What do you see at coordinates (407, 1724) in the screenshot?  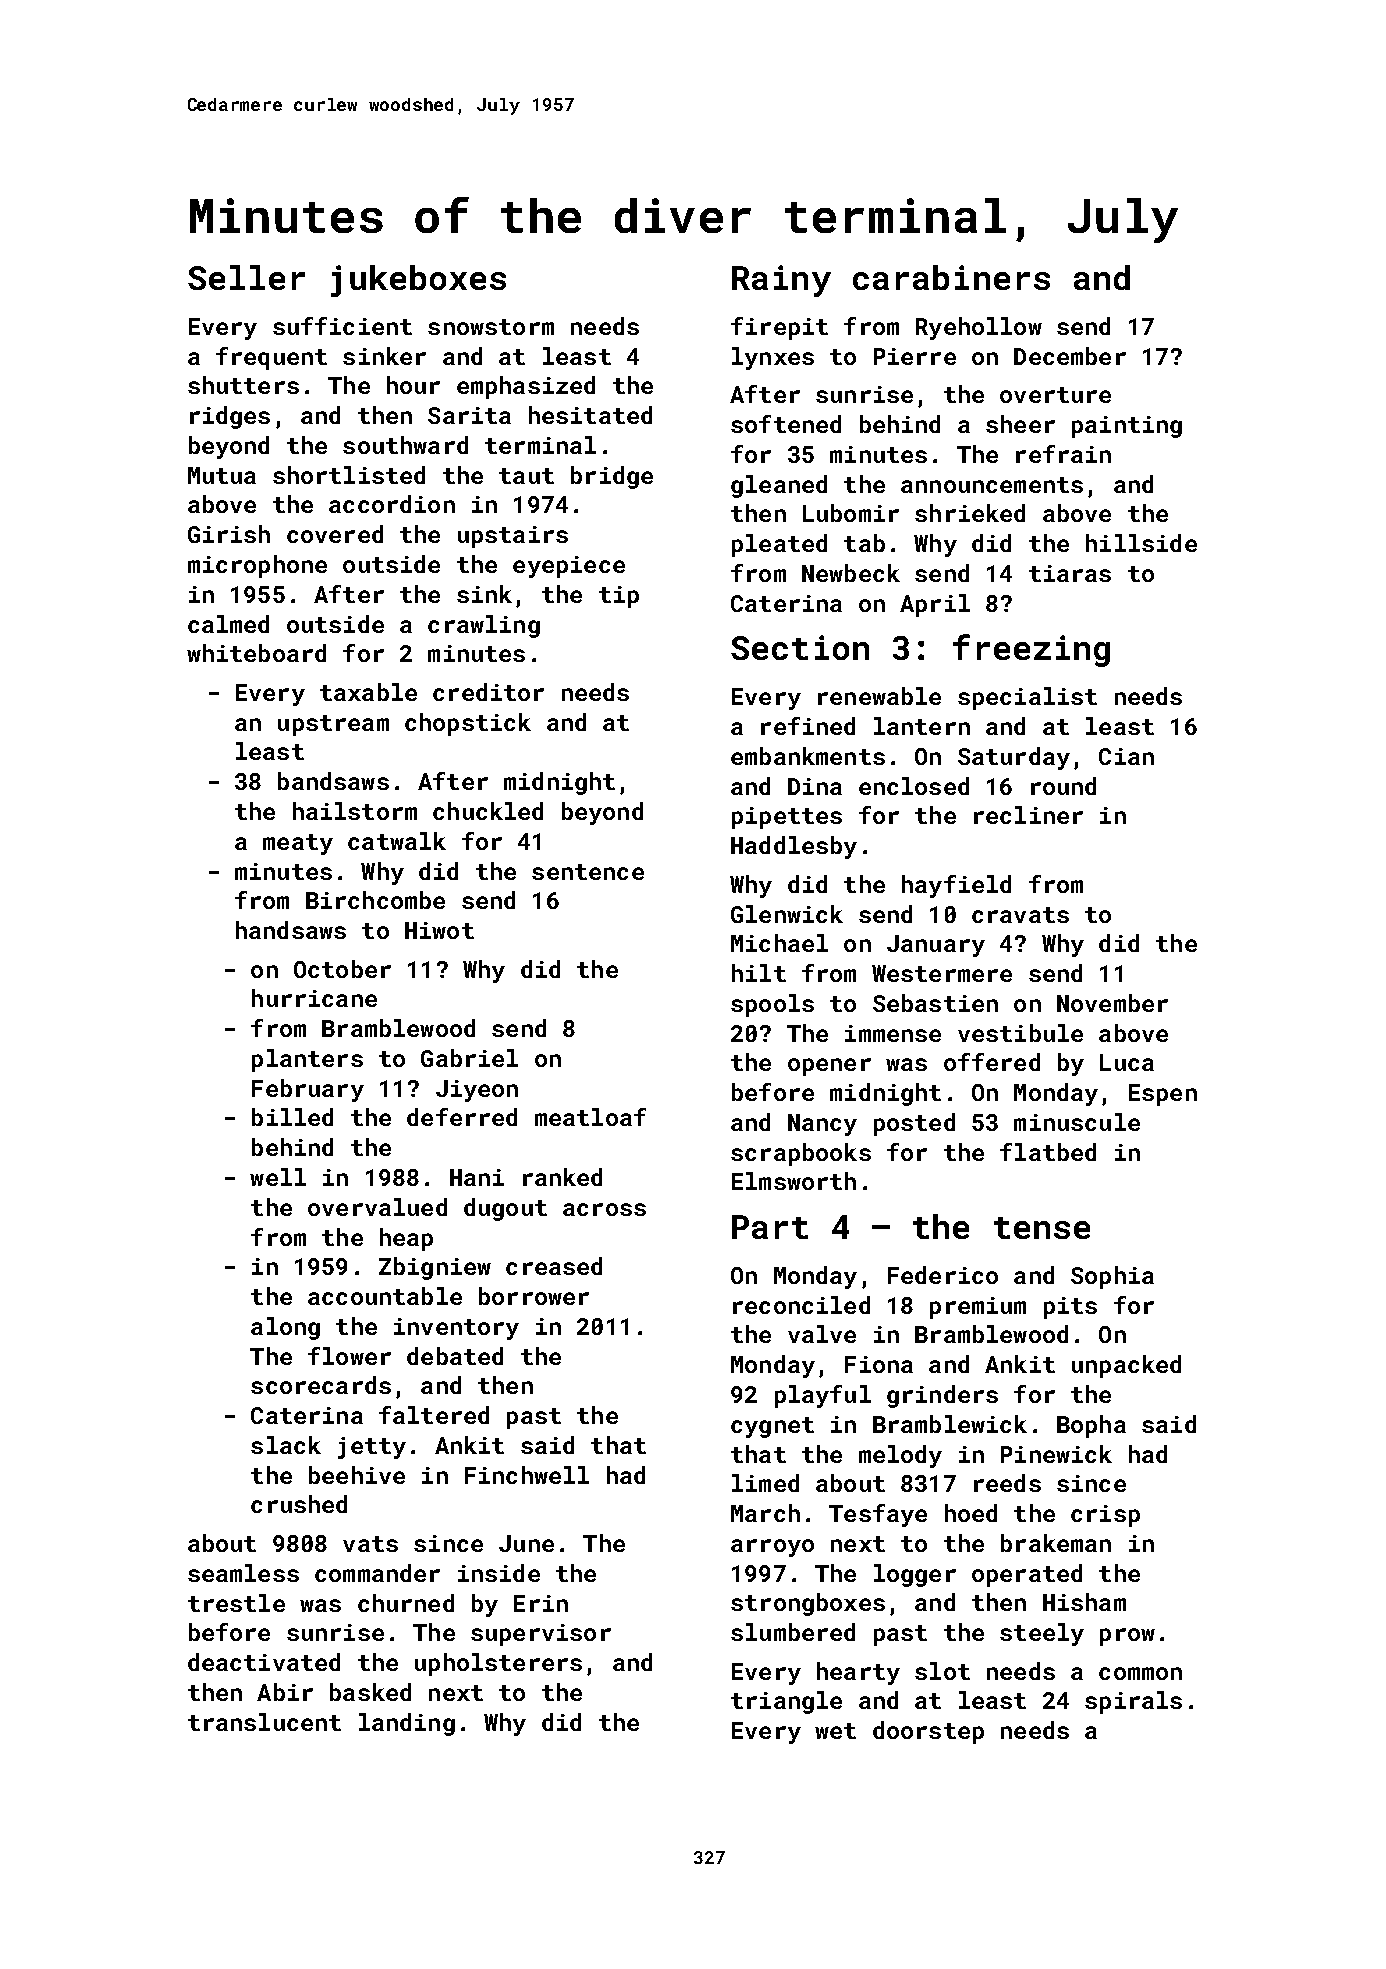 I see `landing` at bounding box center [407, 1724].
